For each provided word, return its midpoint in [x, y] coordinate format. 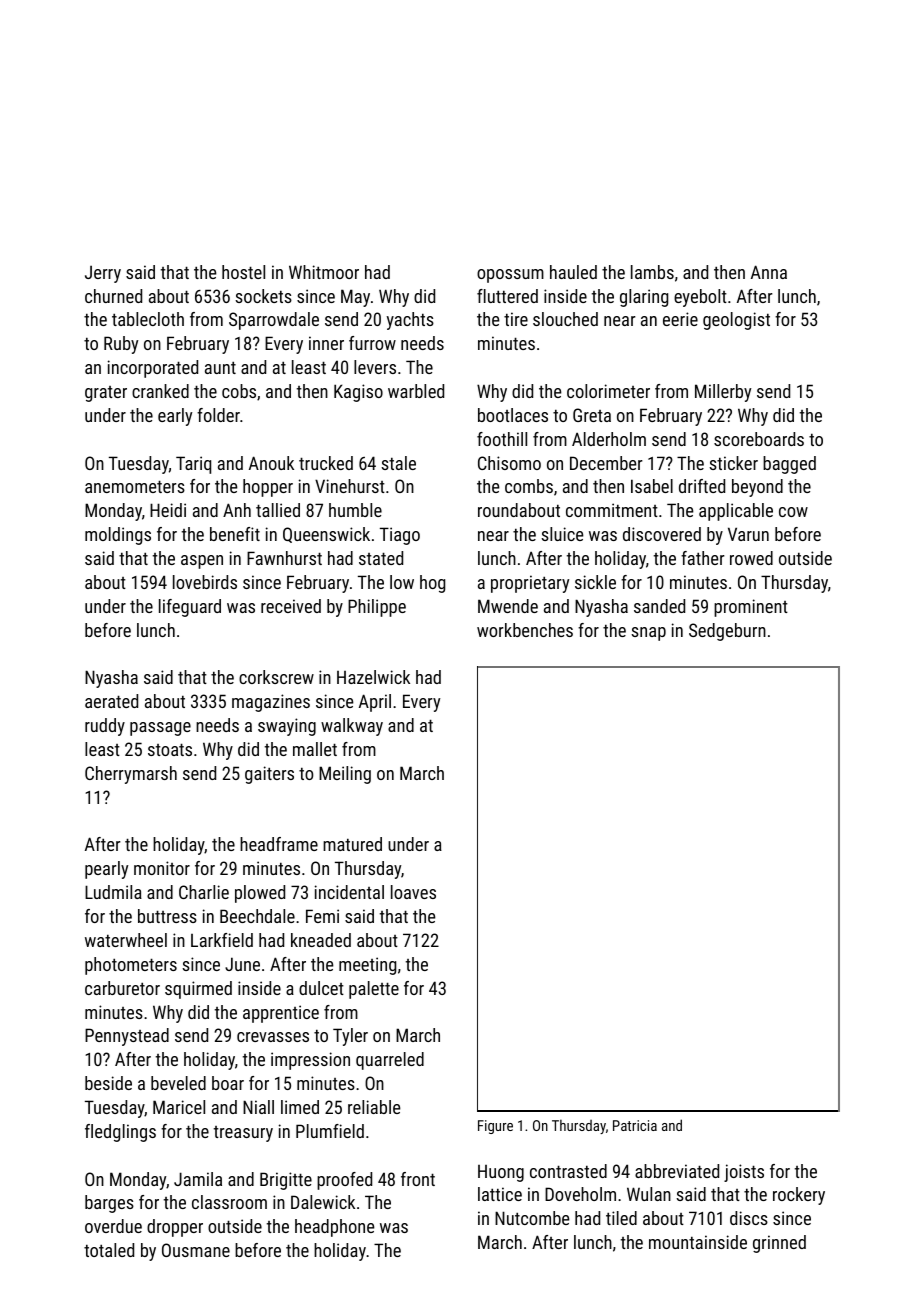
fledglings [120, 1133]
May [355, 298]
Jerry [103, 274]
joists [744, 1173]
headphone [334, 1228]
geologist [736, 321]
